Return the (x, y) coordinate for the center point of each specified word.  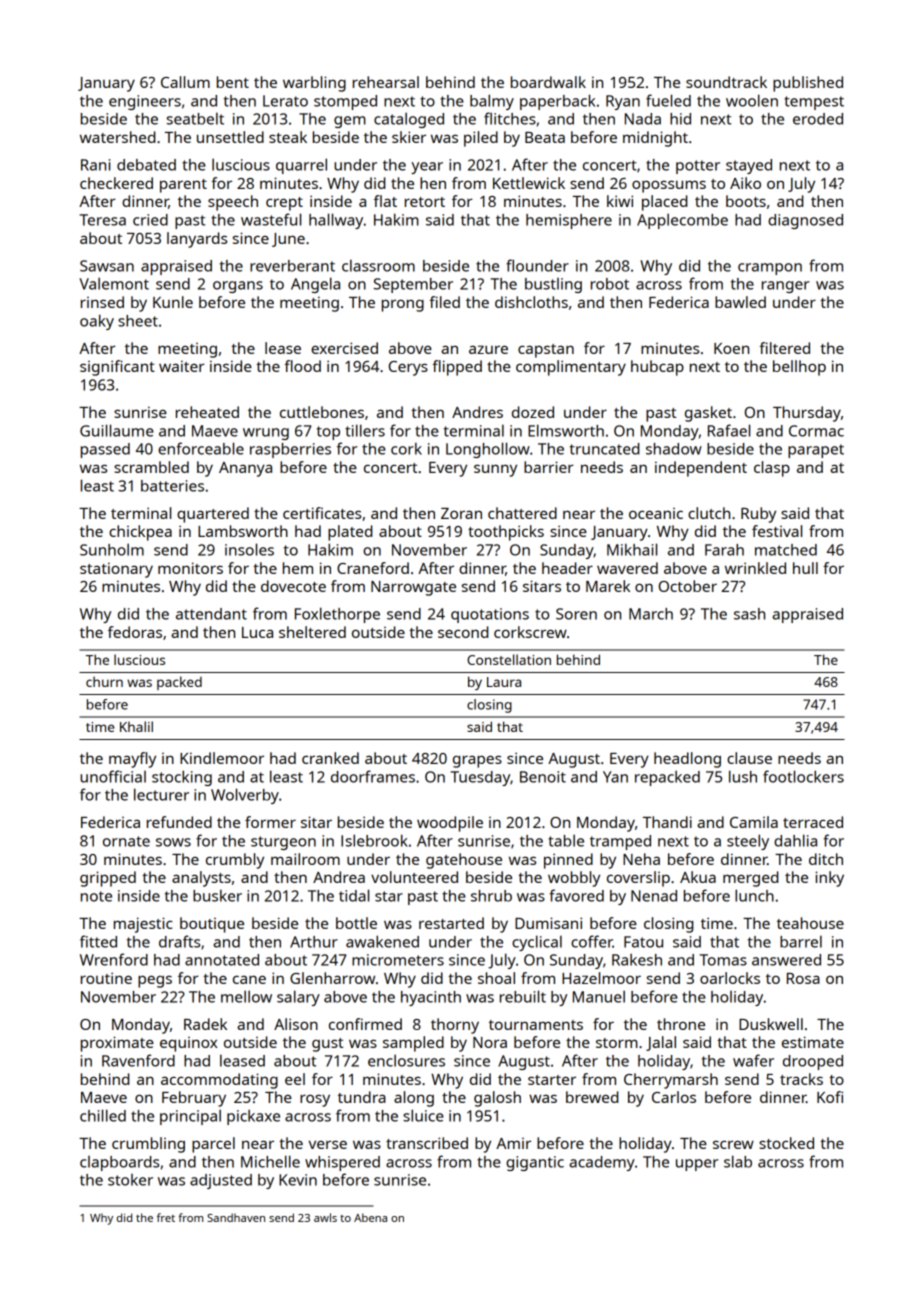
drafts (179, 941)
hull (805, 568)
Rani (95, 165)
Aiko (745, 183)
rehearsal (386, 82)
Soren (576, 614)
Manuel (599, 996)
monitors (190, 568)
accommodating (219, 1081)
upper (697, 1165)
